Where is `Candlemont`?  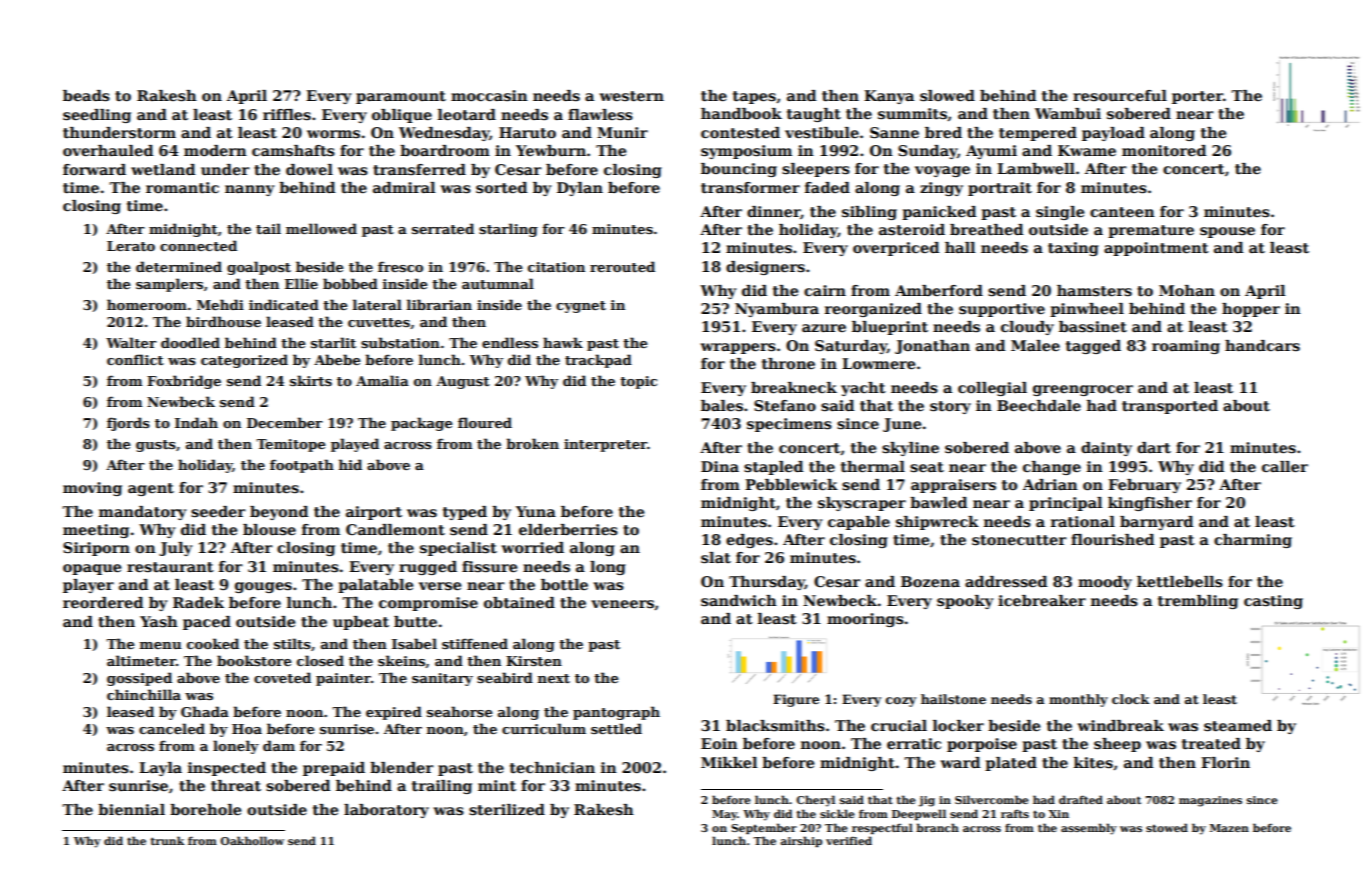
Candlemont is located at coordinates (395, 529).
